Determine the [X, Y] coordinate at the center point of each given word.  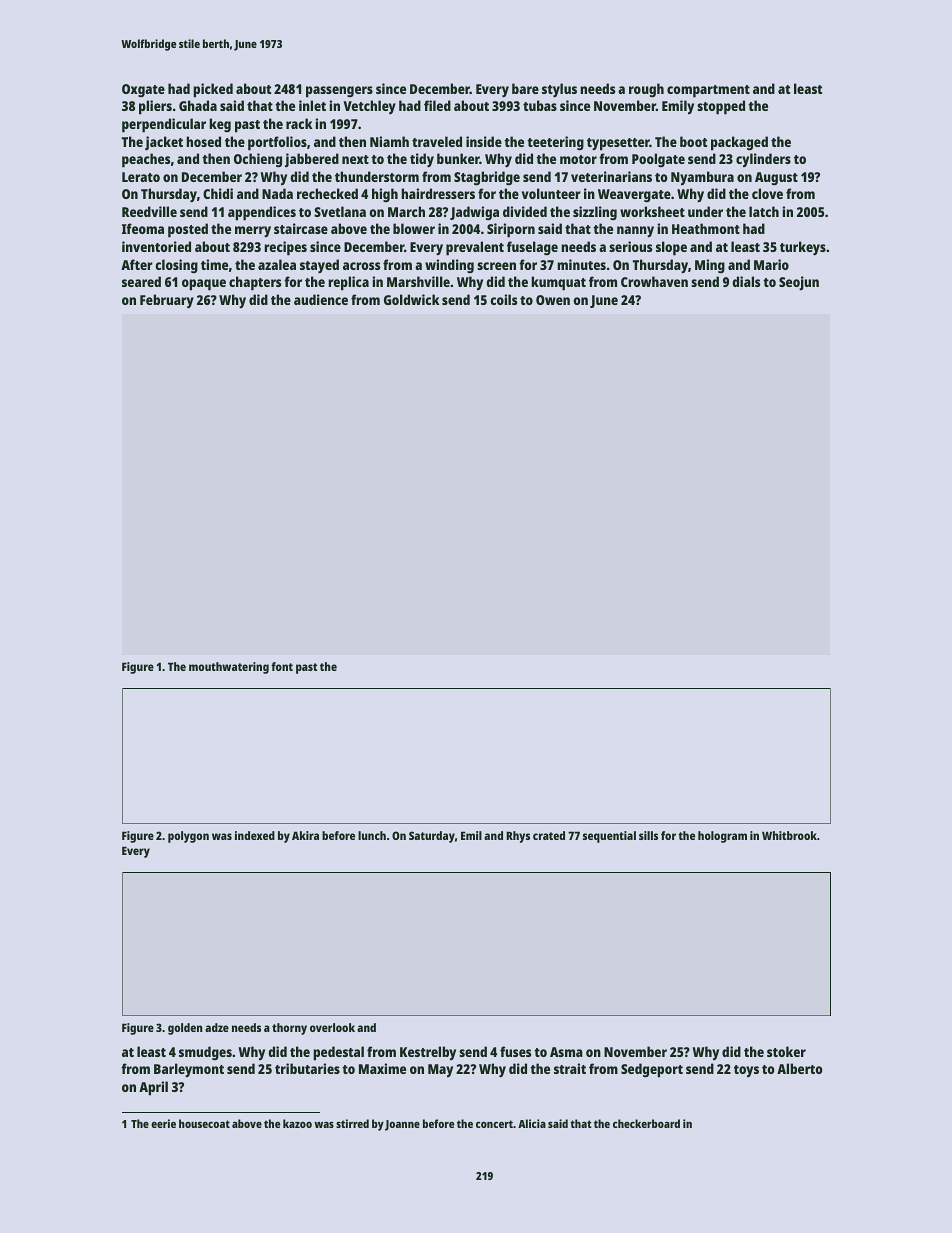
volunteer [551, 193]
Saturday [432, 837]
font [282, 666]
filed [437, 105]
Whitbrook [789, 835]
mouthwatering [229, 668]
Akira [305, 835]
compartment [708, 91]
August [776, 178]
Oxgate [143, 90]
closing [176, 266]
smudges [205, 1053]
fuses [515, 1051]
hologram [722, 837]
